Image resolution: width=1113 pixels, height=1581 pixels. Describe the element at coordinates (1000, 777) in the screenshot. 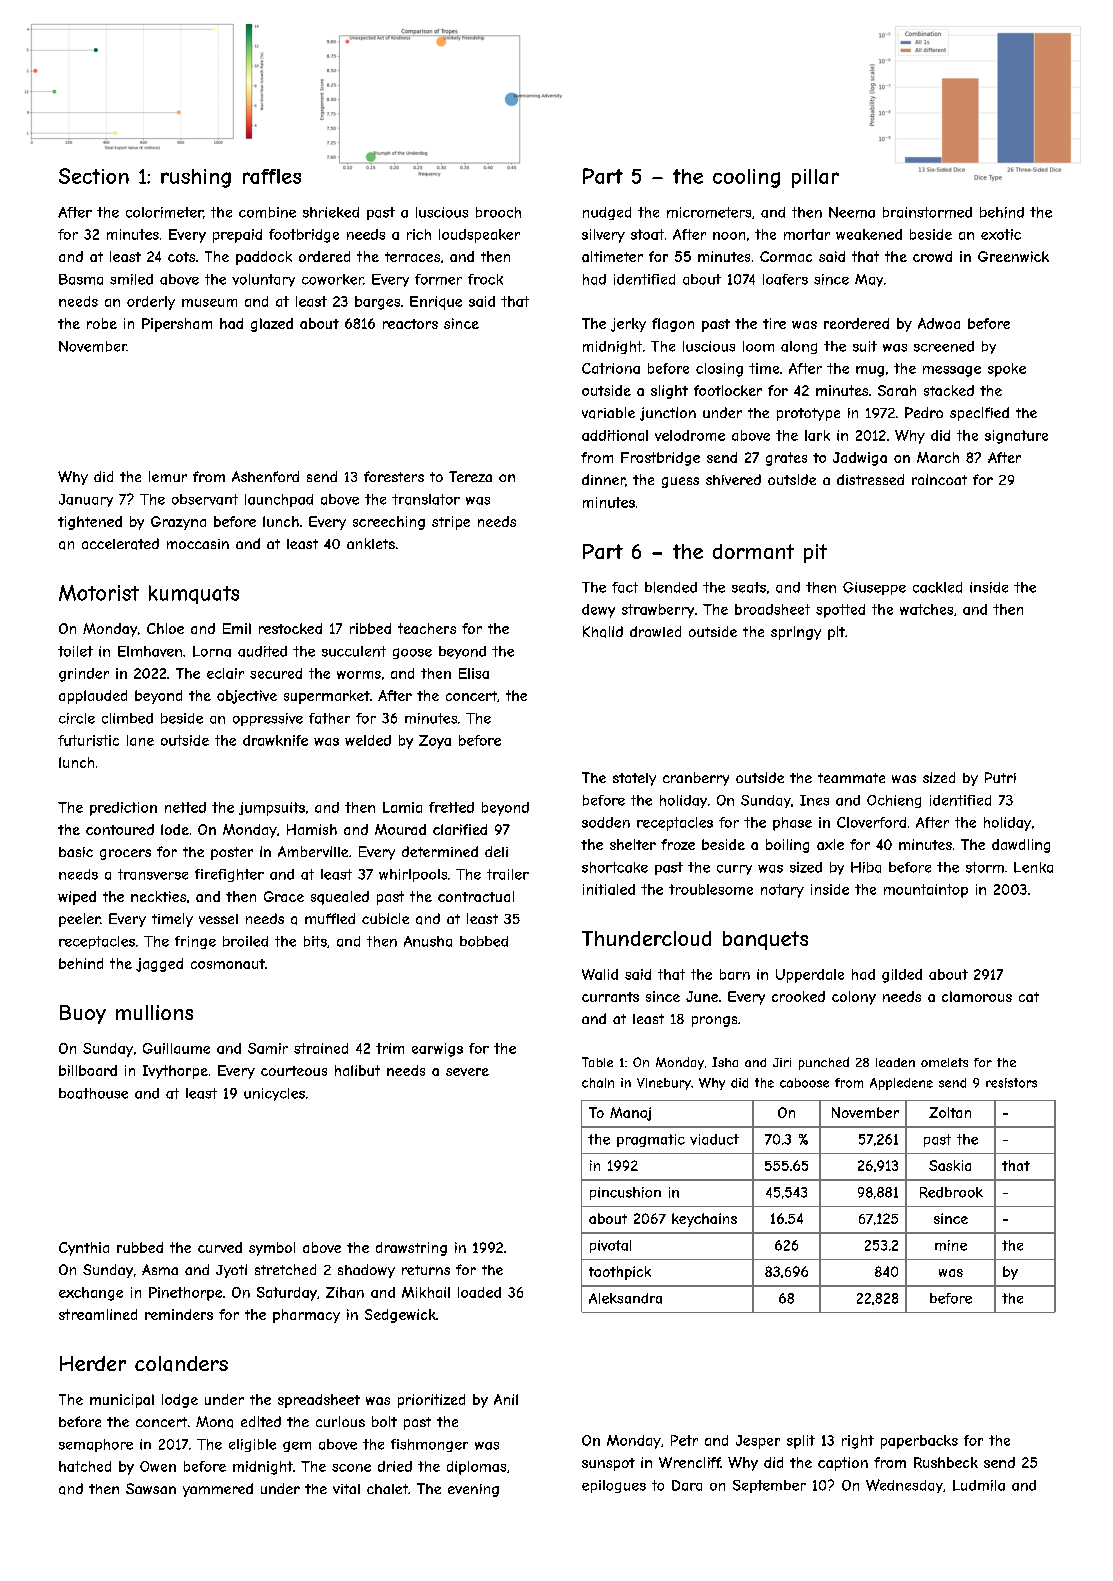

I see `Putri` at that location.
